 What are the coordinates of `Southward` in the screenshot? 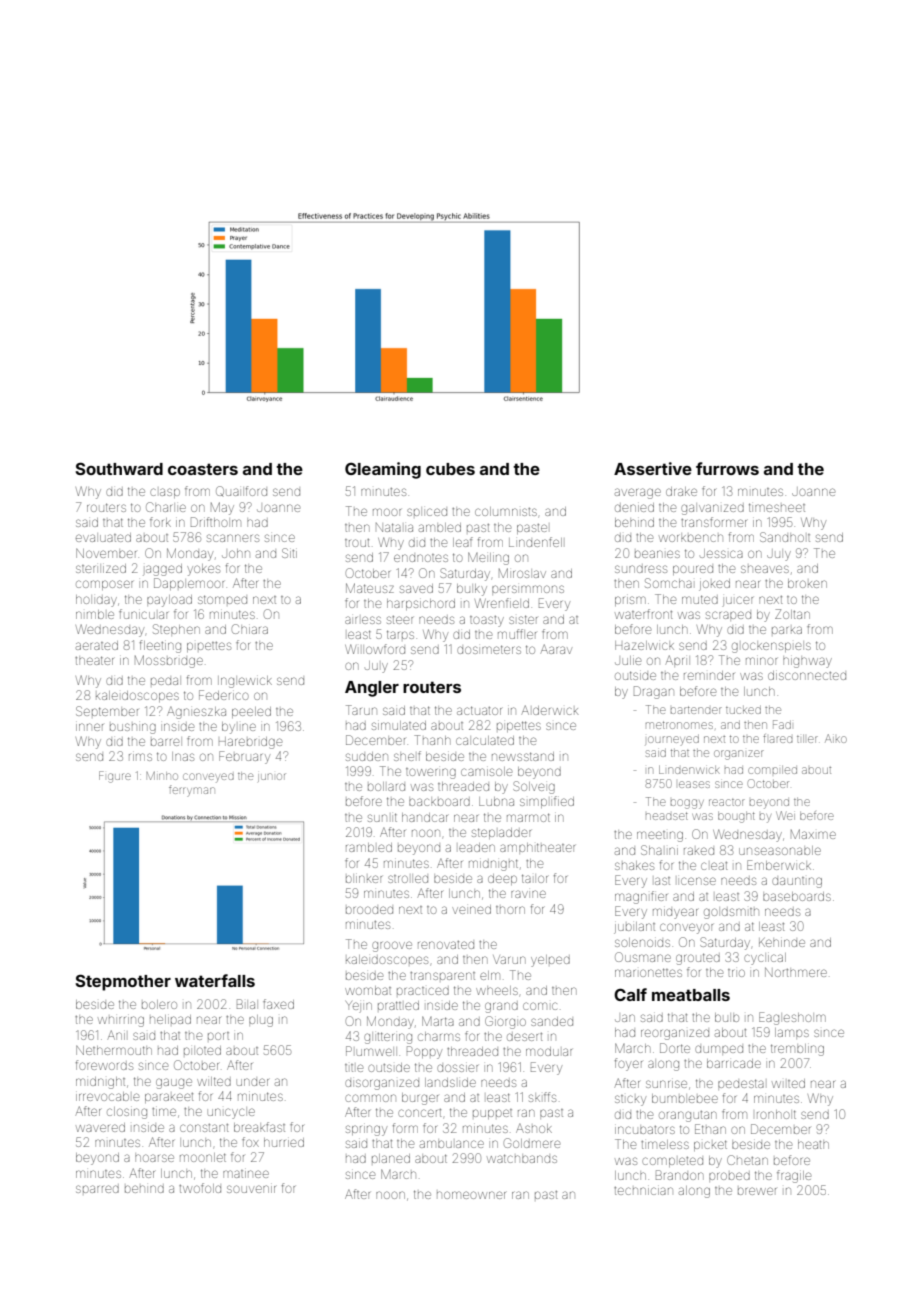 It's located at (119, 468).
